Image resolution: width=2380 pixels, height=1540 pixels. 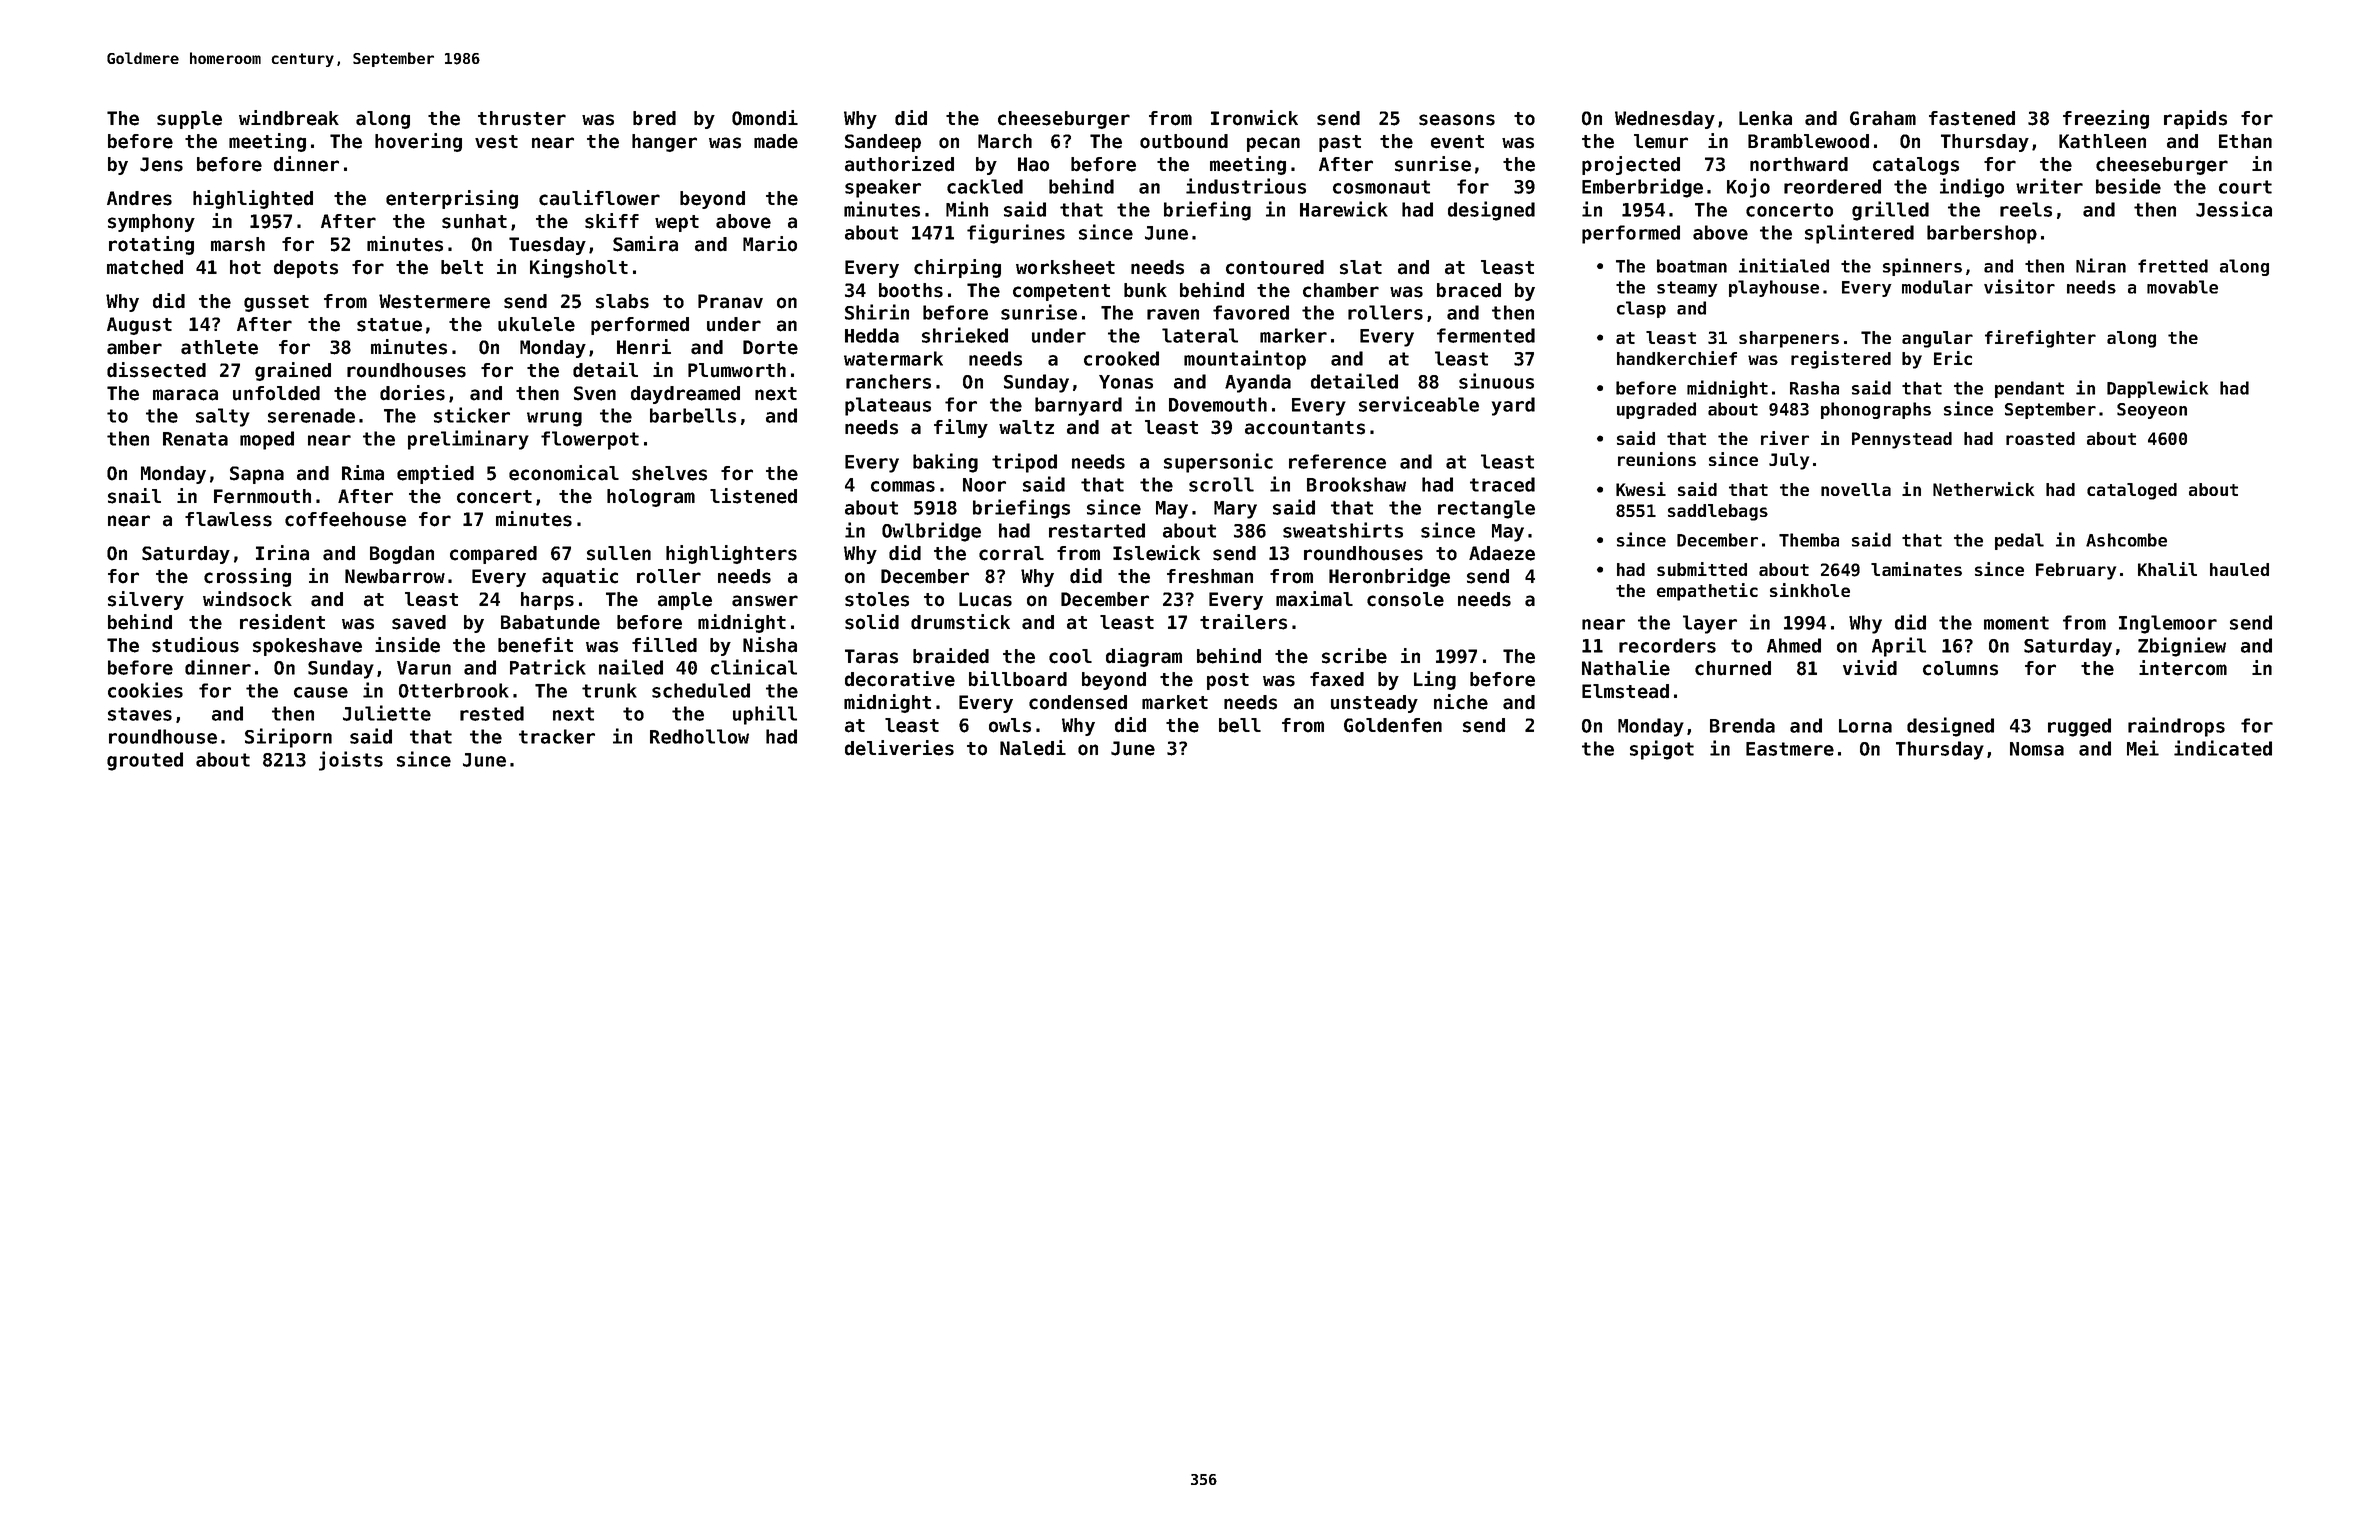 What do you see at coordinates (1033, 748) in the page?
I see `Naledi` at bounding box center [1033, 748].
